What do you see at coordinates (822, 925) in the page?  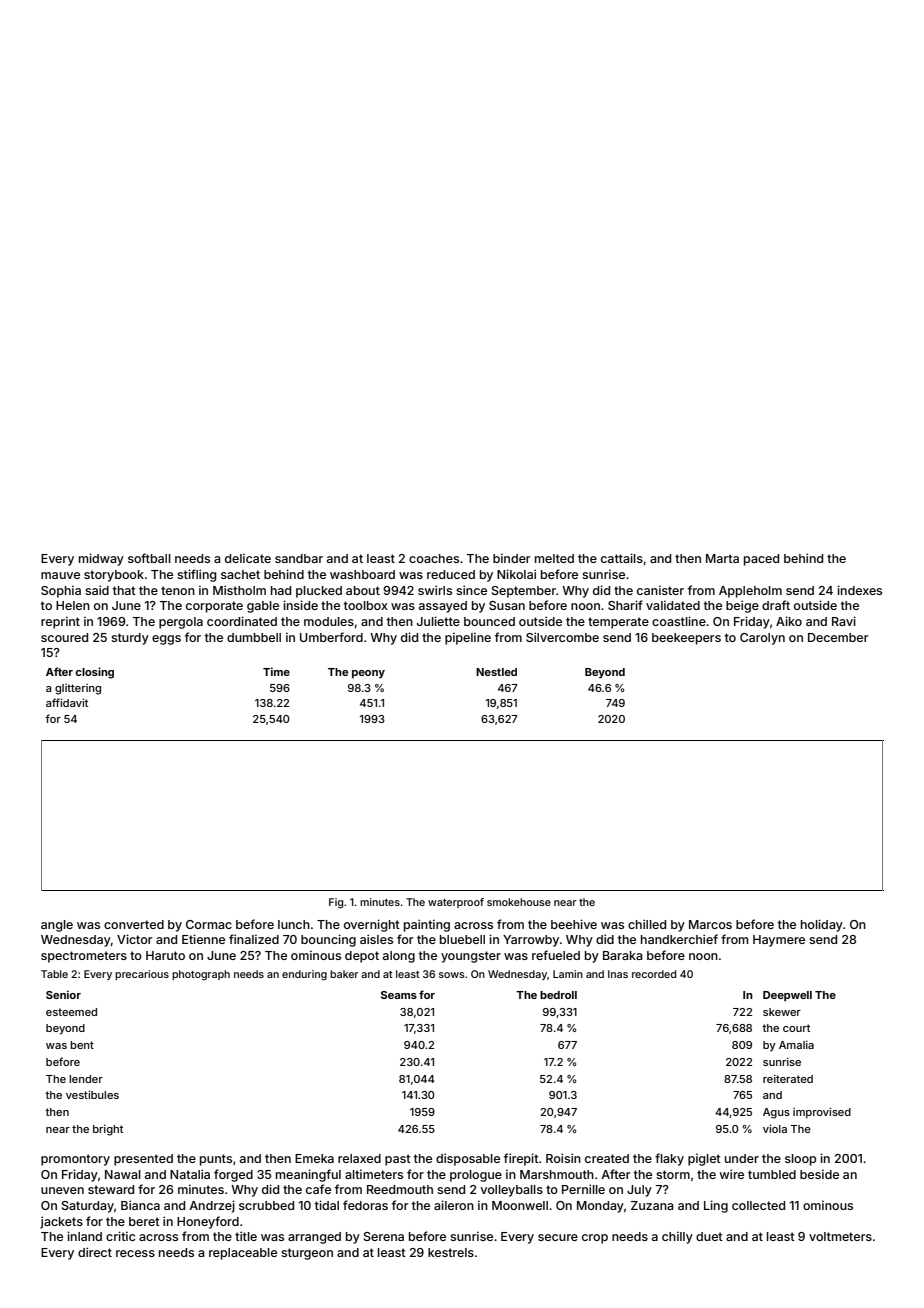 I see `holiday` at bounding box center [822, 925].
